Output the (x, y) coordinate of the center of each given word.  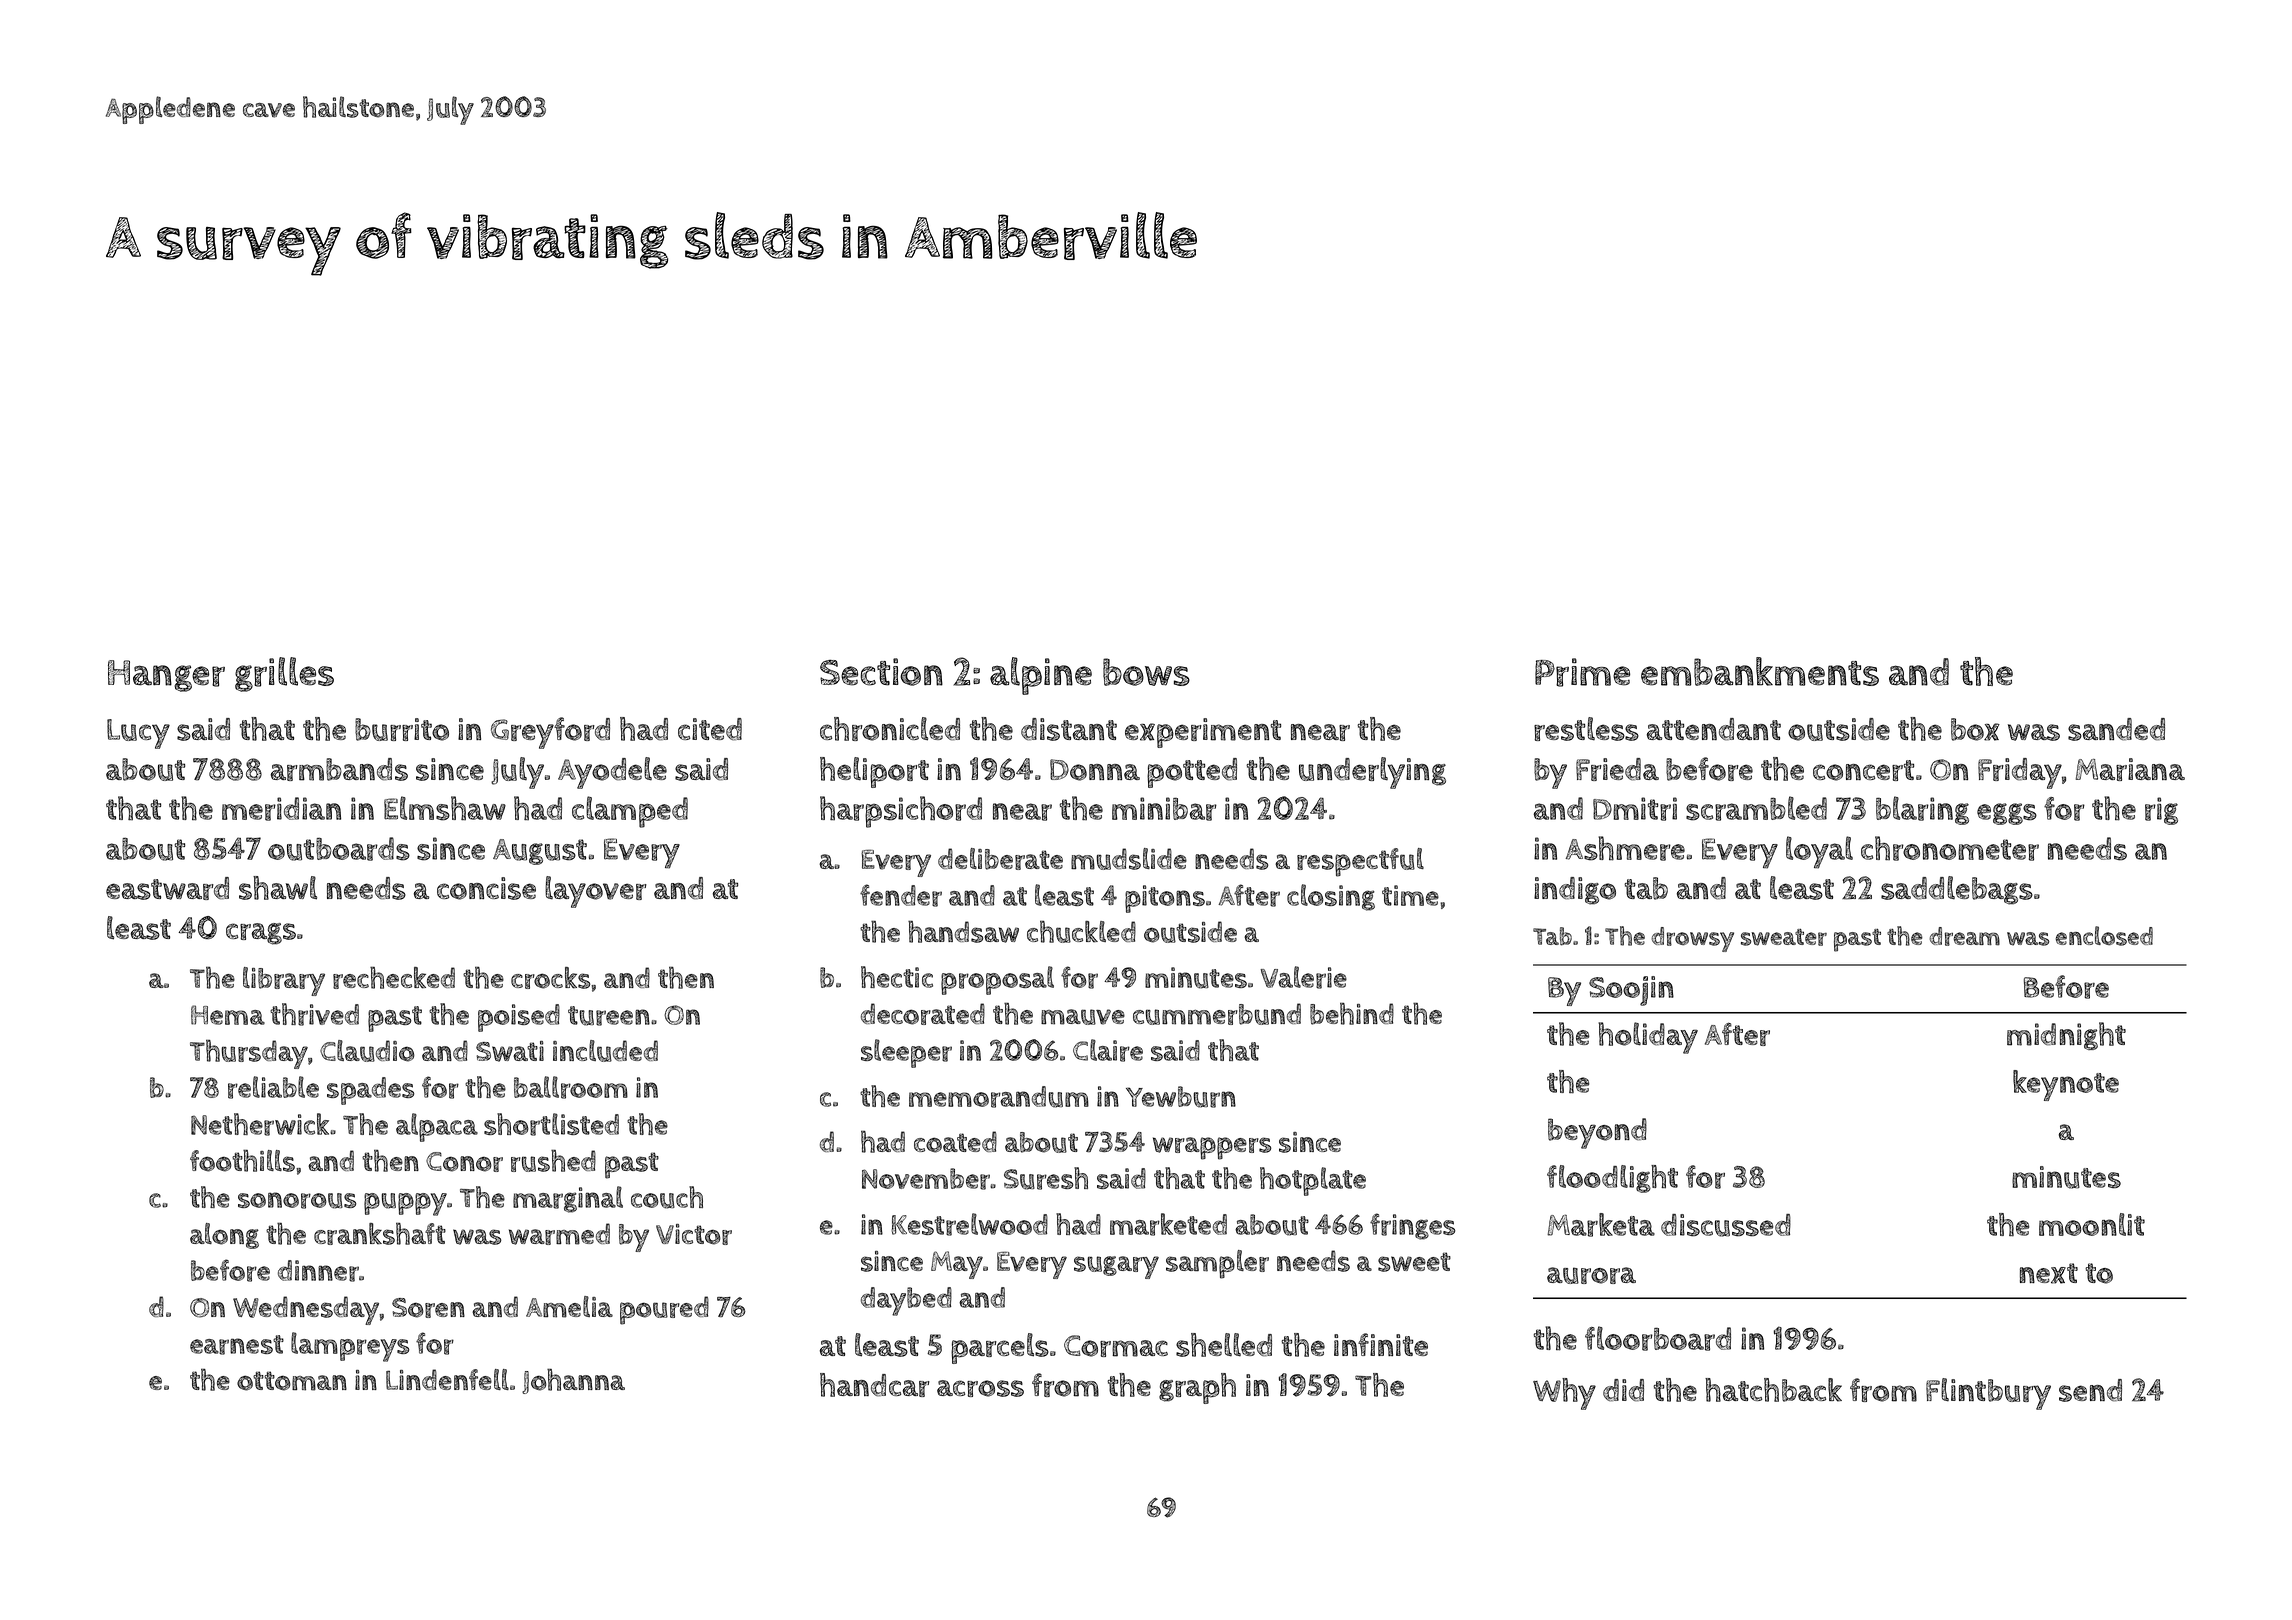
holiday (1648, 1038)
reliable (273, 1087)
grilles (284, 674)
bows (1146, 672)
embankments (1760, 671)
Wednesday (306, 1310)
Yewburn (1181, 1097)
